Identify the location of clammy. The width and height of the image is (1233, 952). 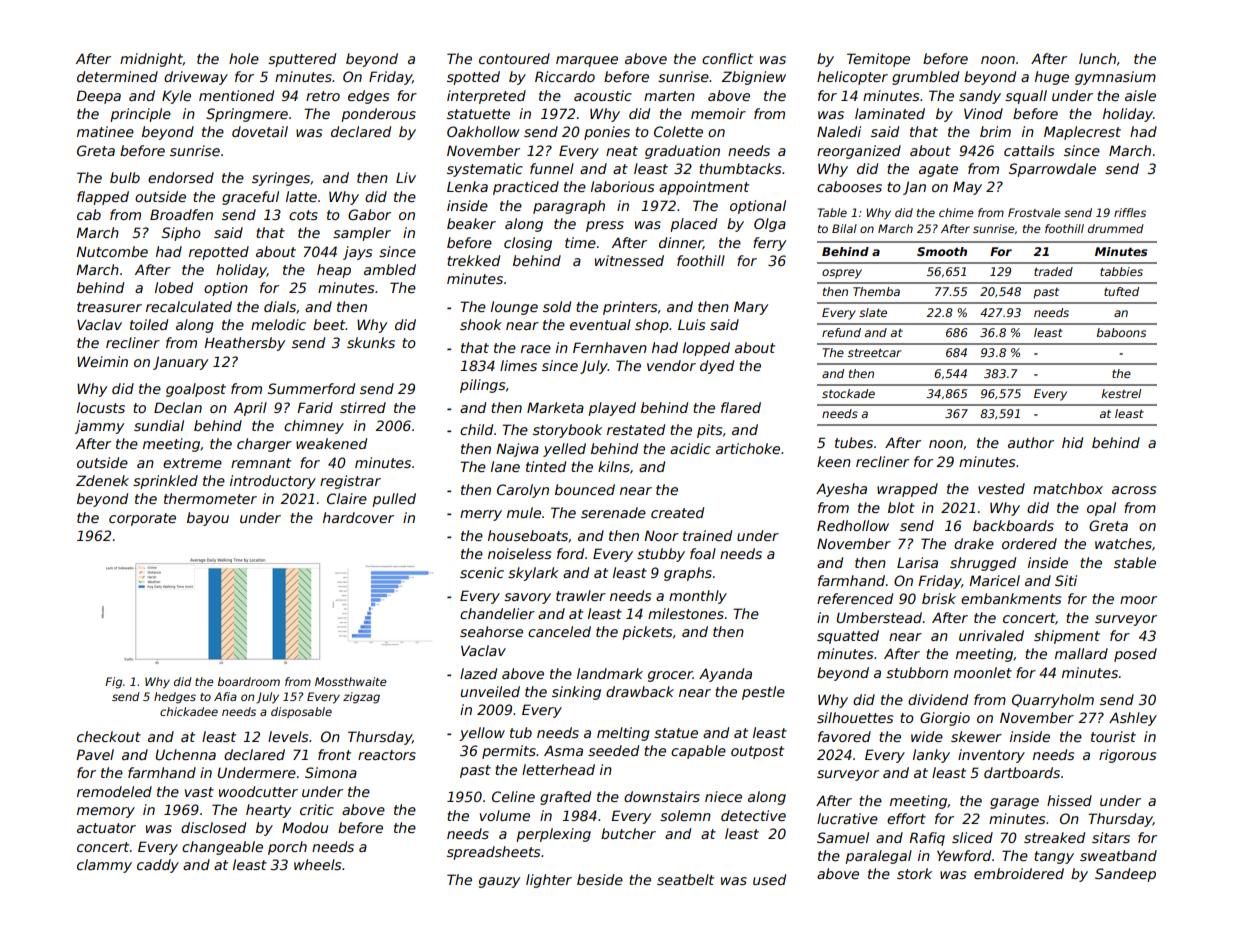
(104, 866).
